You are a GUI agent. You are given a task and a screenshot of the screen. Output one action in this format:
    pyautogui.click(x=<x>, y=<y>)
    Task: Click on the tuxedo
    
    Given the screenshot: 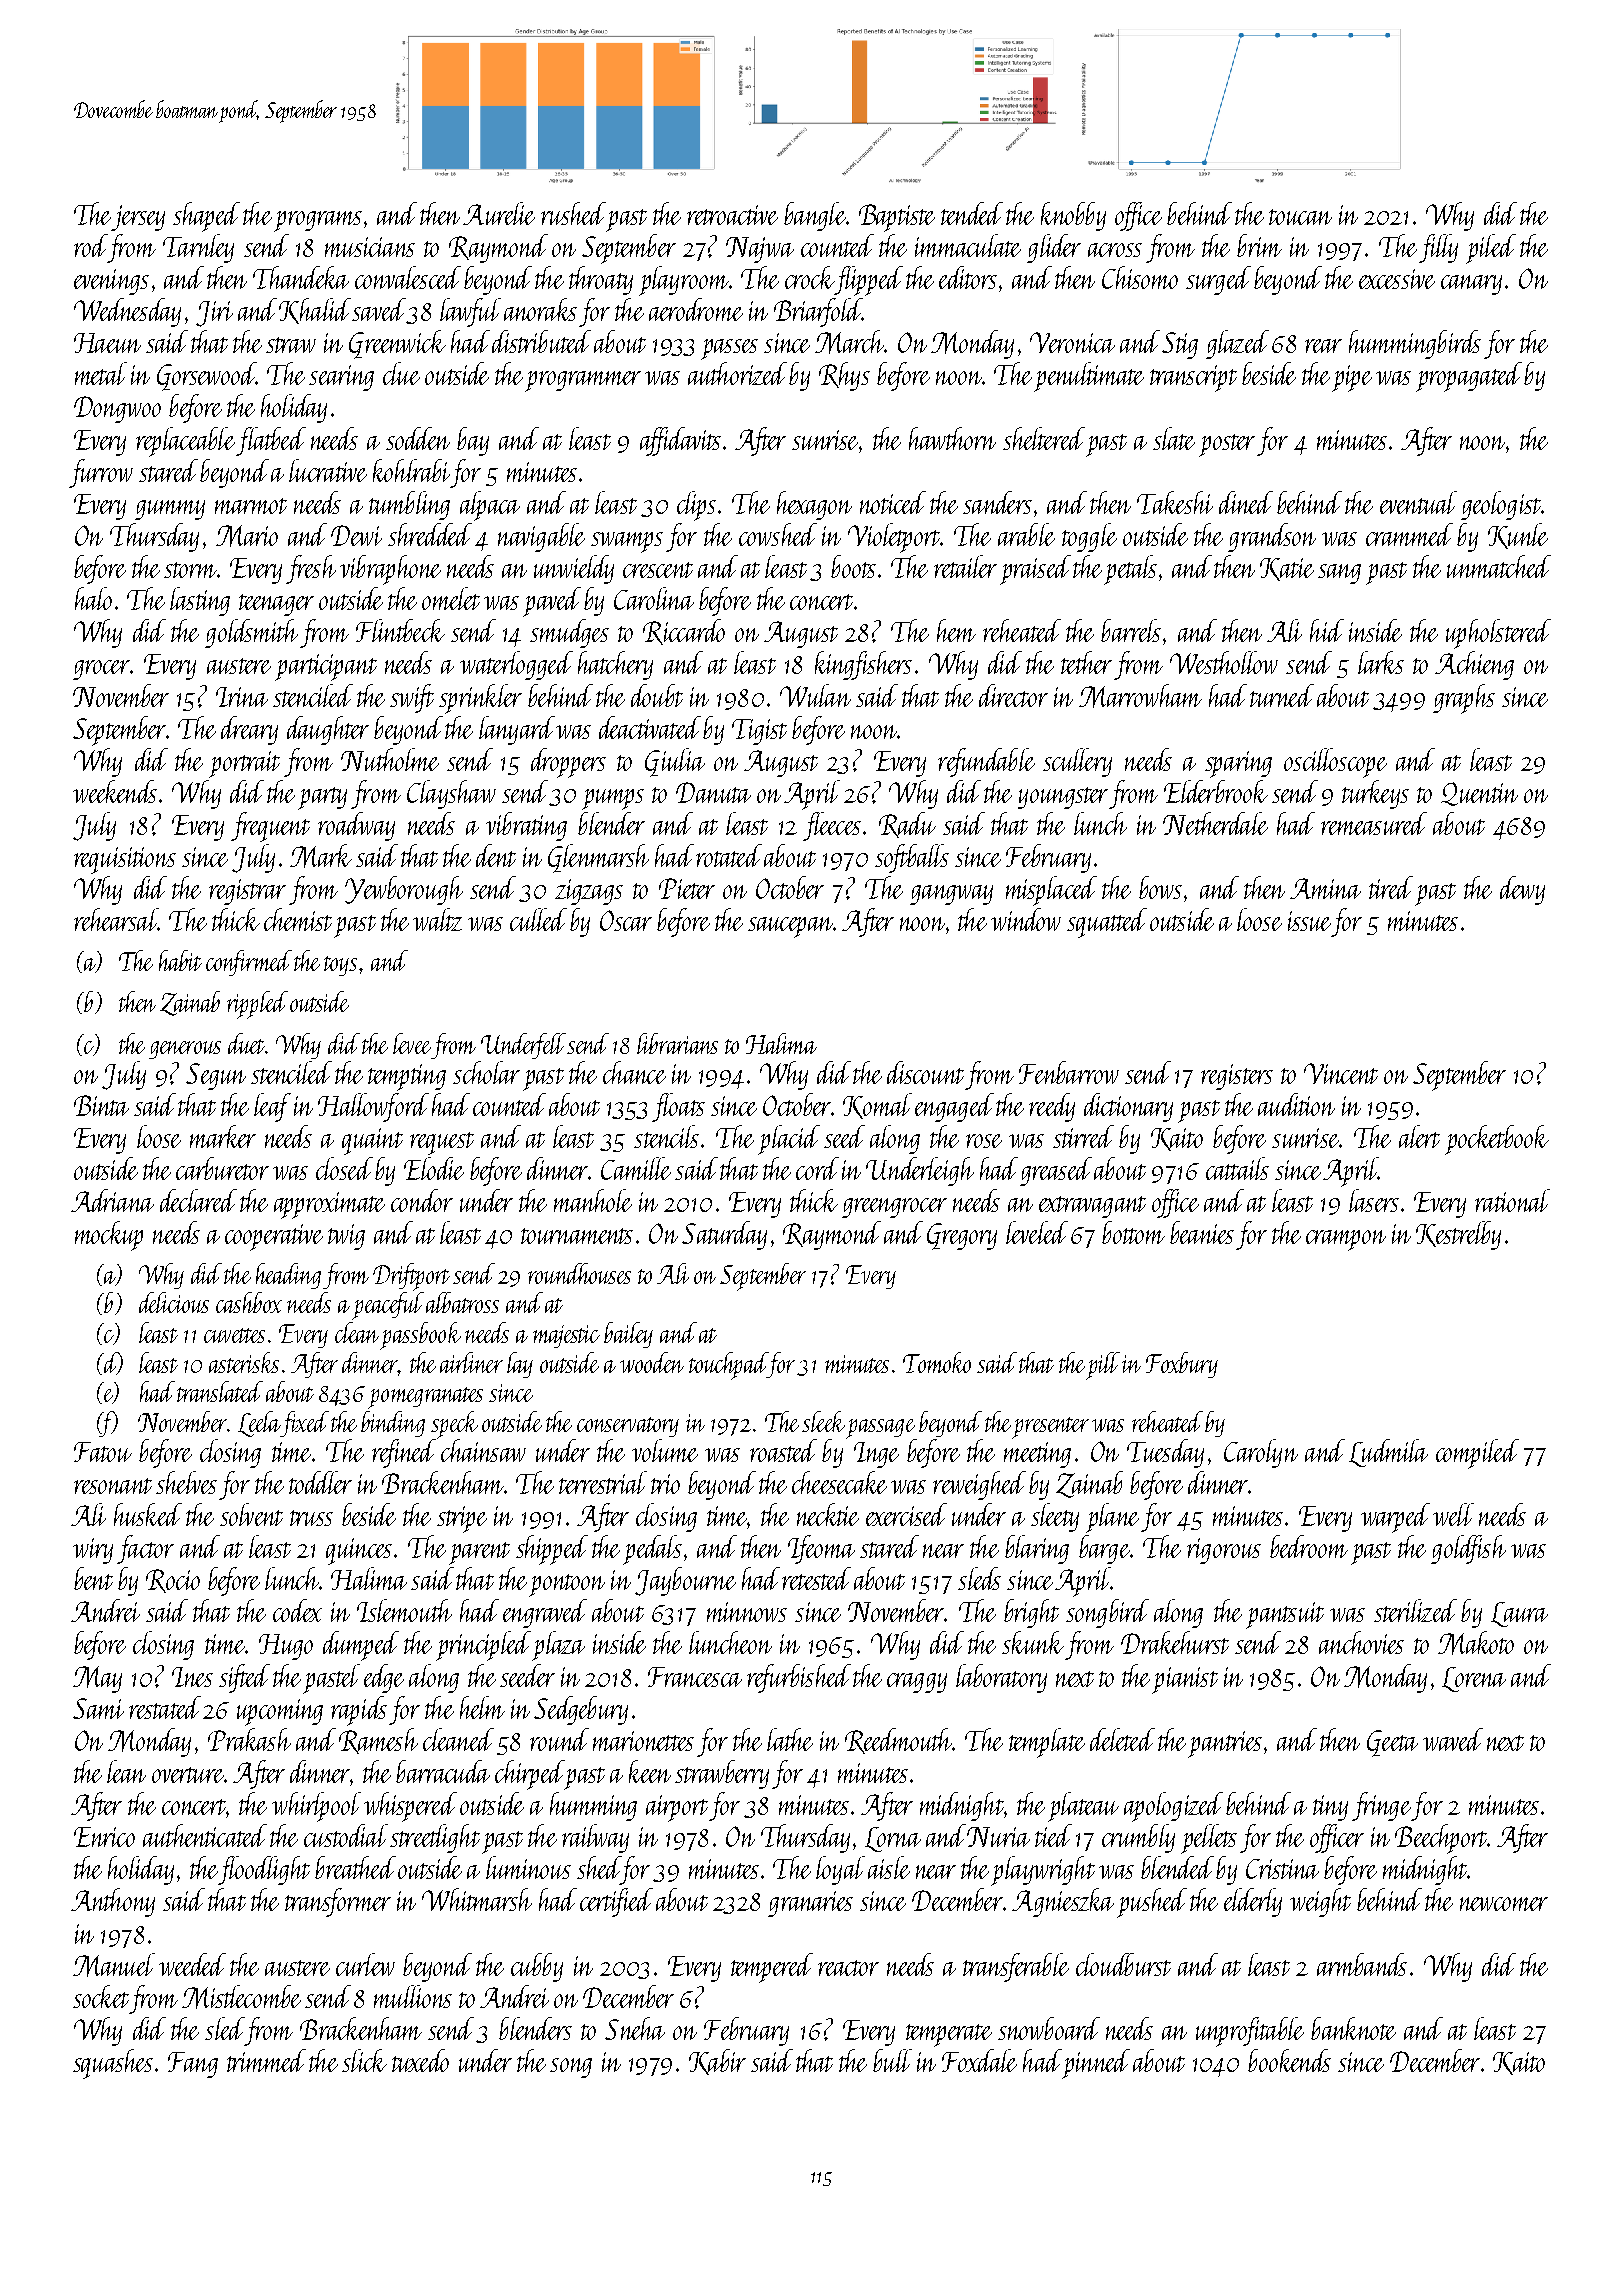 What is the action you would take?
    pyautogui.click(x=420, y=2060)
